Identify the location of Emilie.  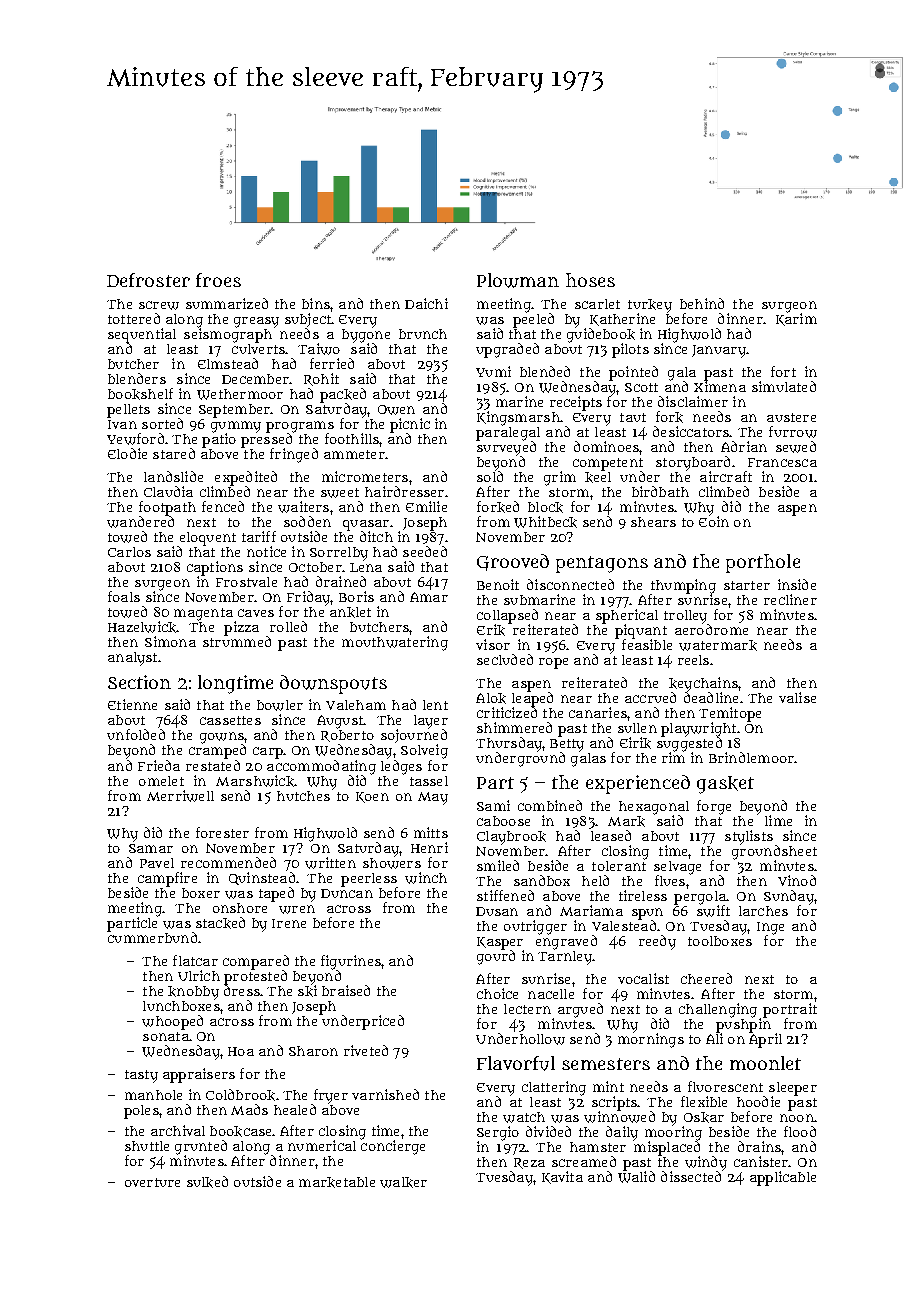
(426, 506).
